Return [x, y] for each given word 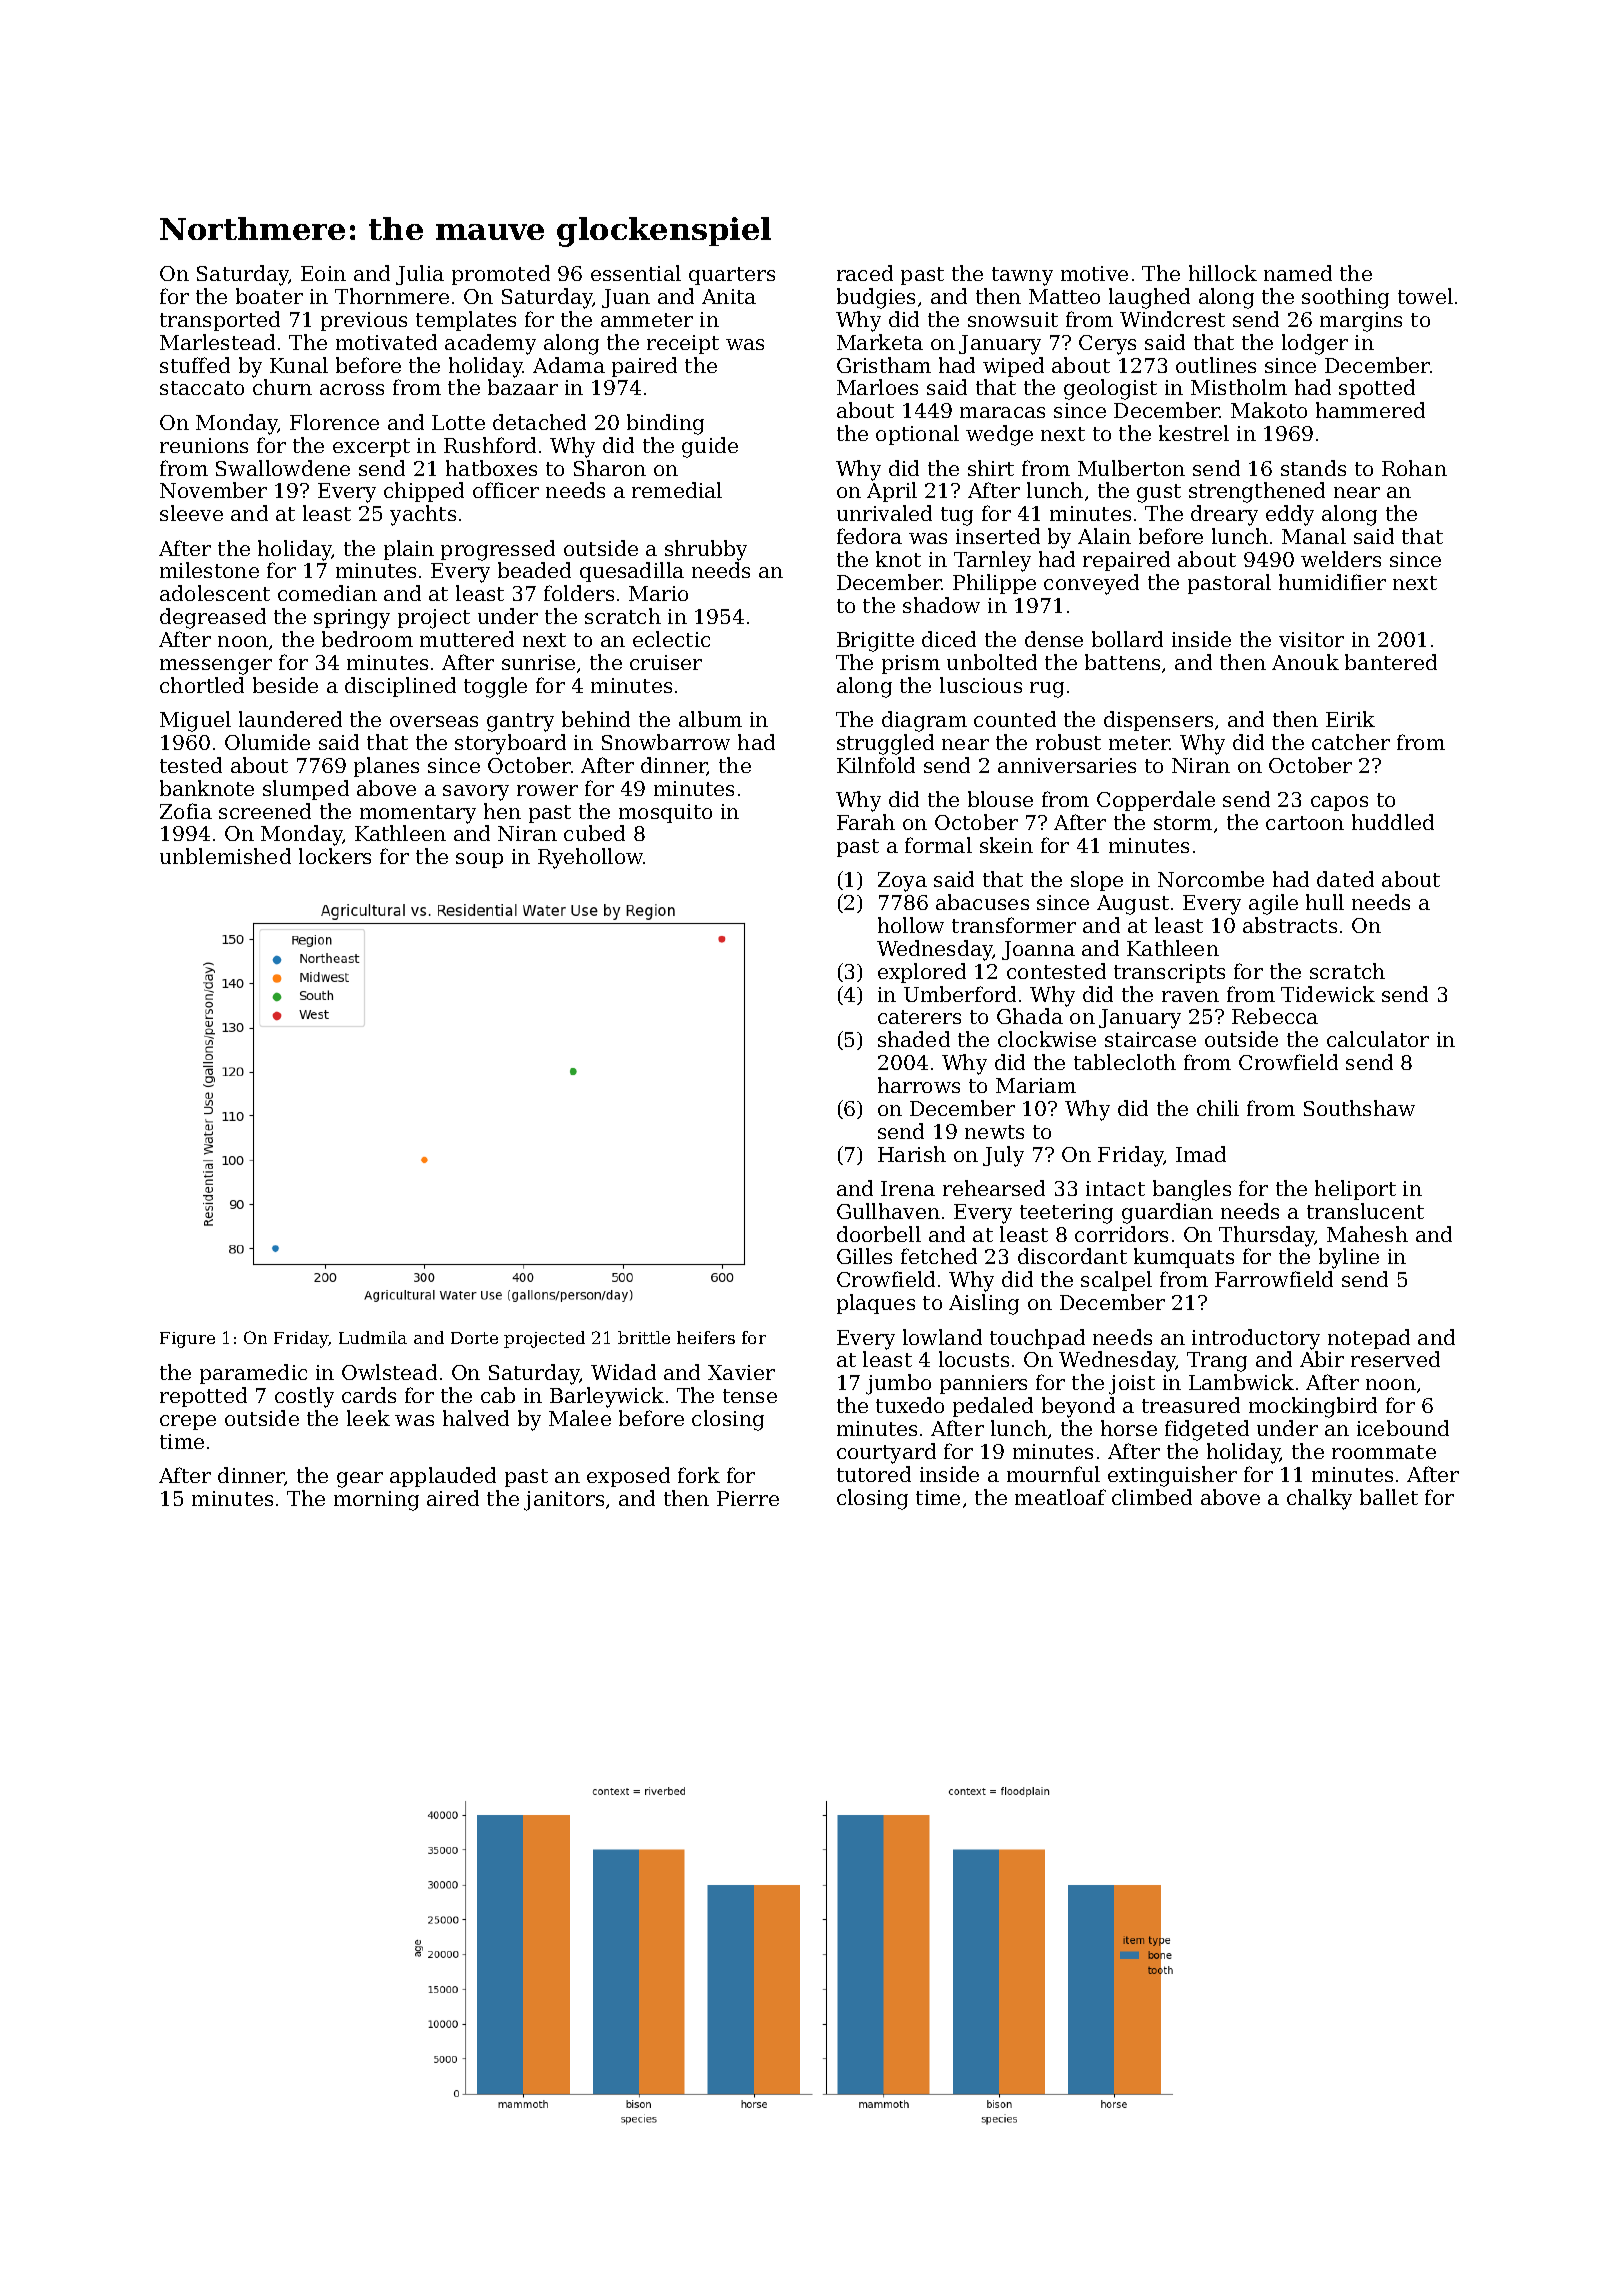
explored [922, 973]
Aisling [984, 1304]
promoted [501, 275]
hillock [1223, 273]
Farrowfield [1274, 1279]
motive [1094, 273]
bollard [1127, 639]
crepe [188, 1422]
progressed [498, 550]
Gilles [864, 1256]
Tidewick [1328, 994]
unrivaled [884, 513]
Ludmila [373, 1337]
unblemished [225, 856]
